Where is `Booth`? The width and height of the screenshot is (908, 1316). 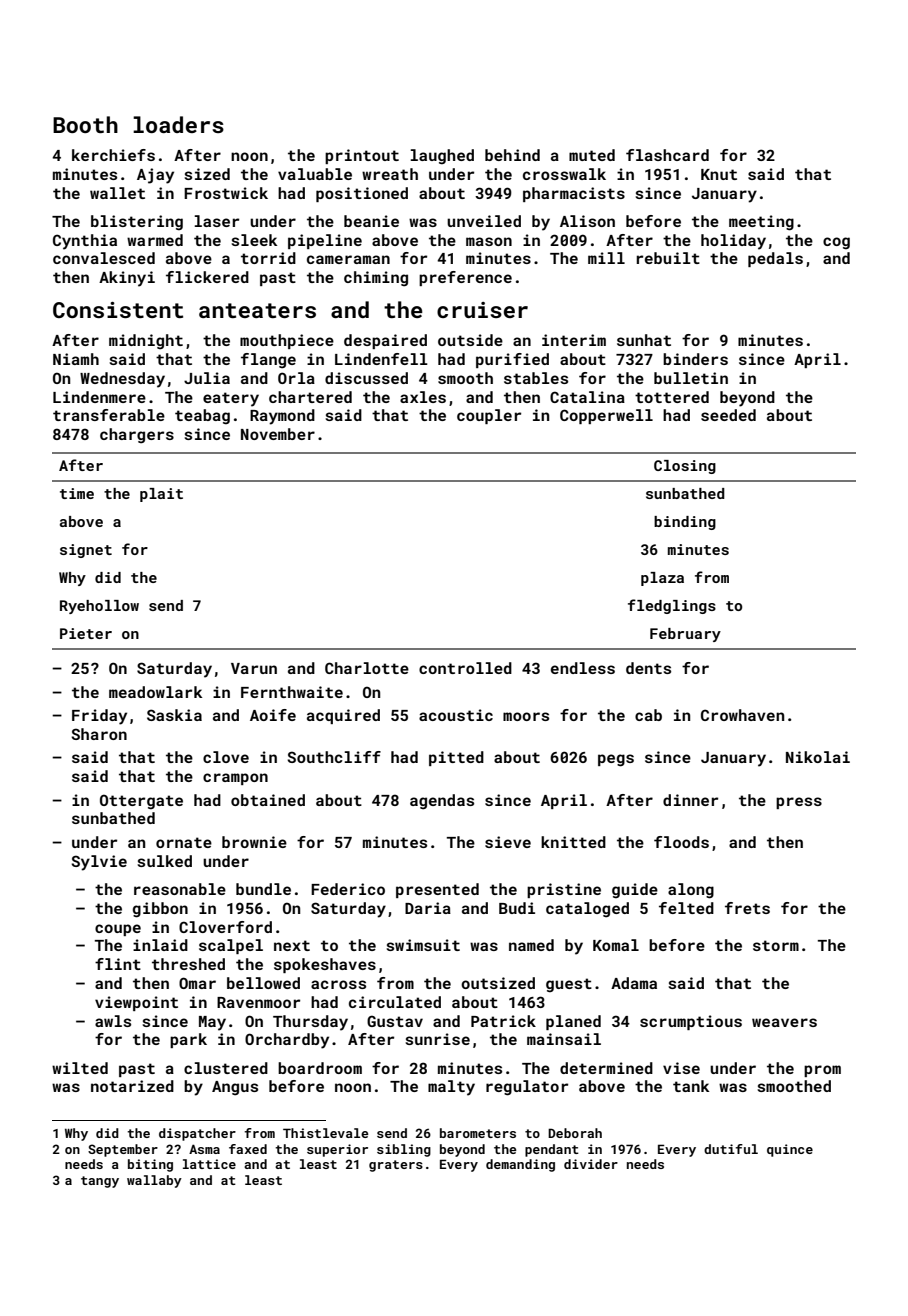 Booth is located at coordinates (85, 124).
